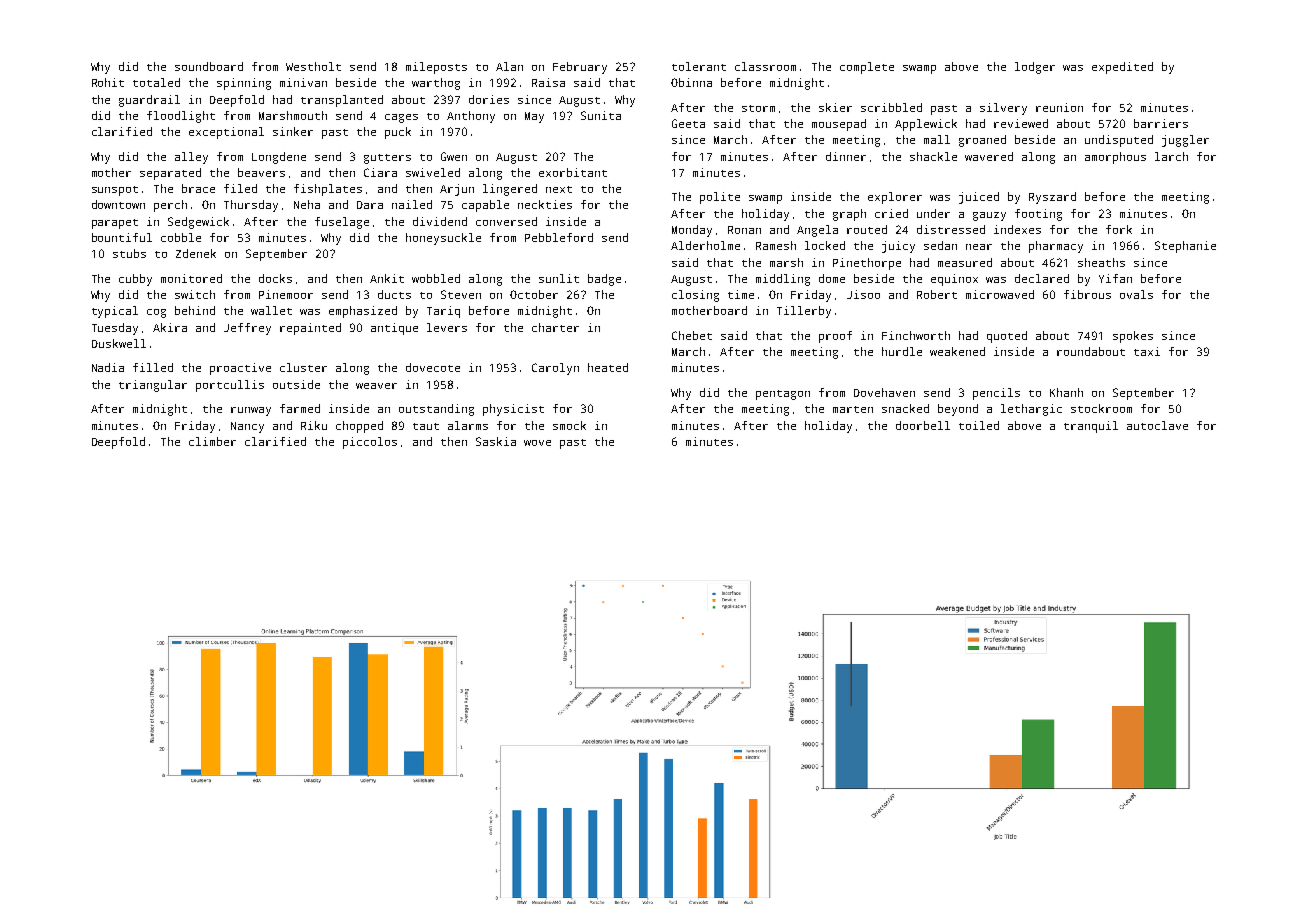 This screenshot has width=1308, height=924. Describe the element at coordinates (271, 310) in the screenshot. I see `wallet` at that location.
